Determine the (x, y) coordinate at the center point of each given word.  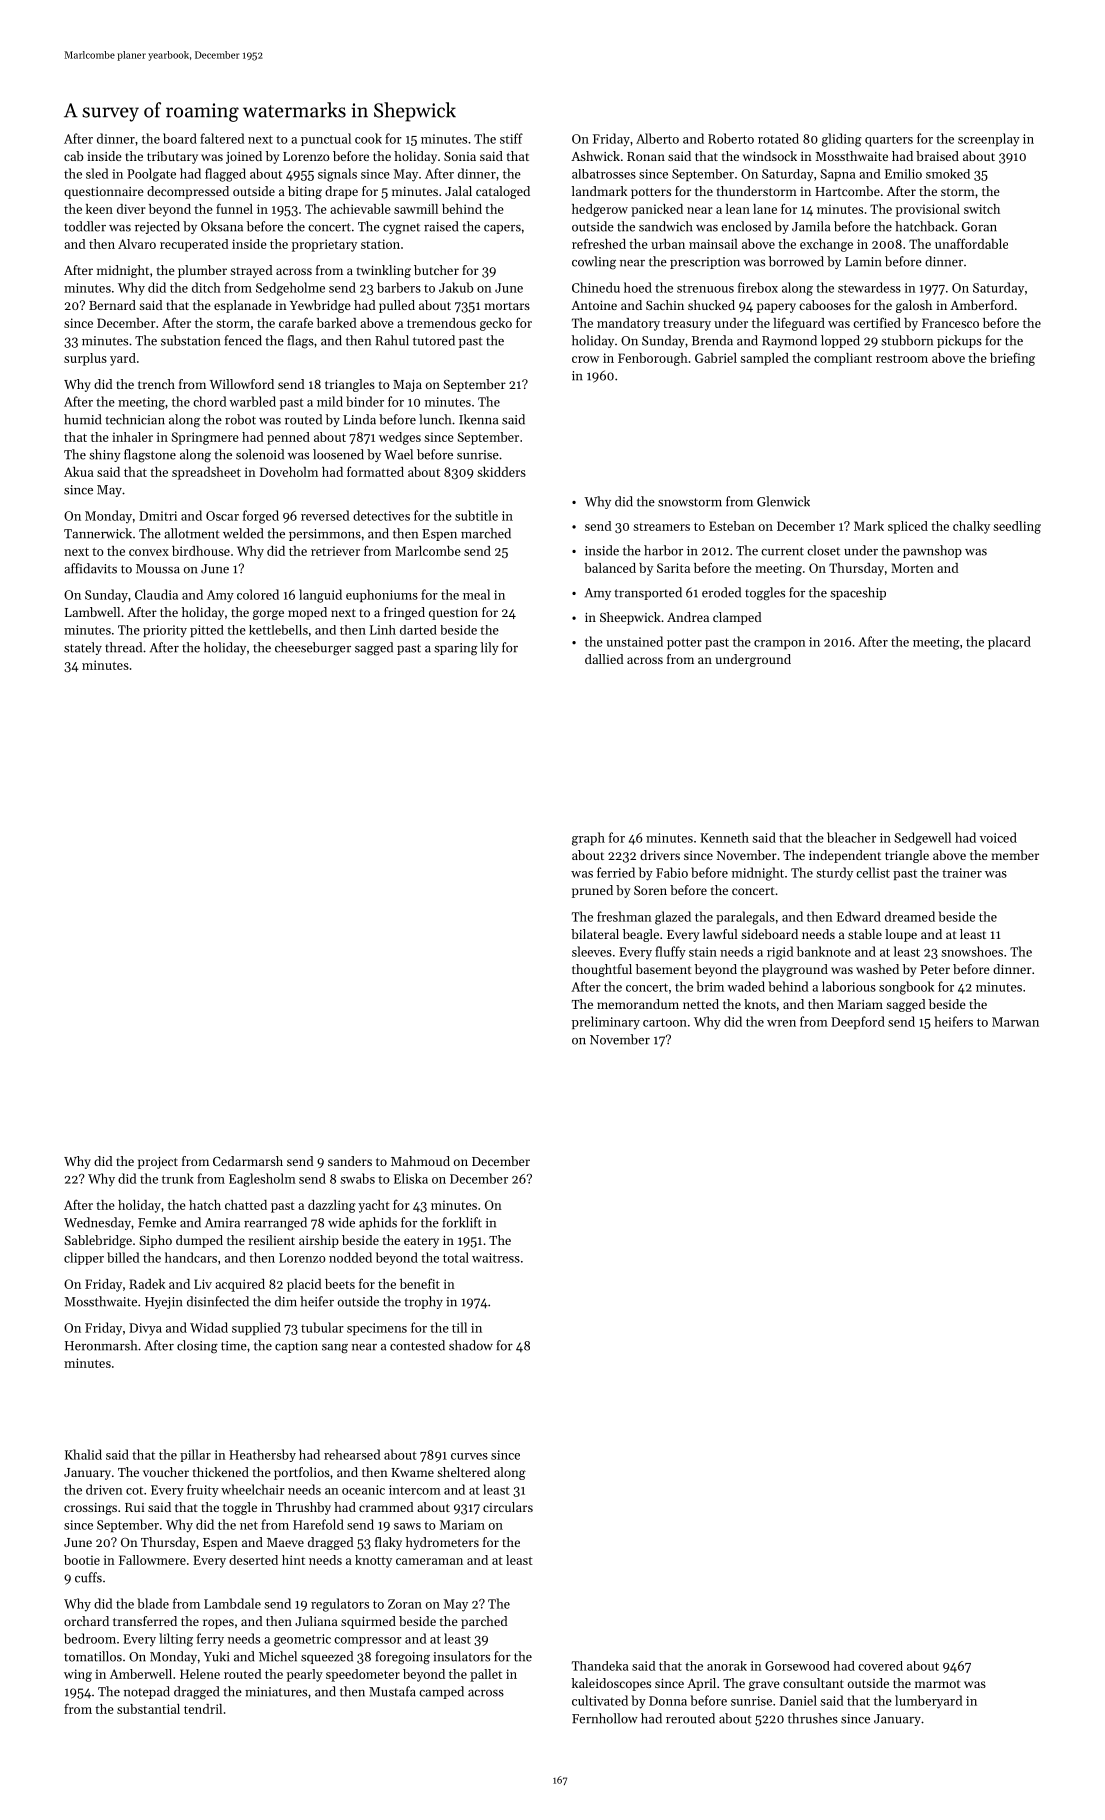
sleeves (592, 951)
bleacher (851, 837)
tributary (172, 157)
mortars (507, 306)
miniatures (276, 1692)
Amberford (982, 305)
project (158, 1163)
